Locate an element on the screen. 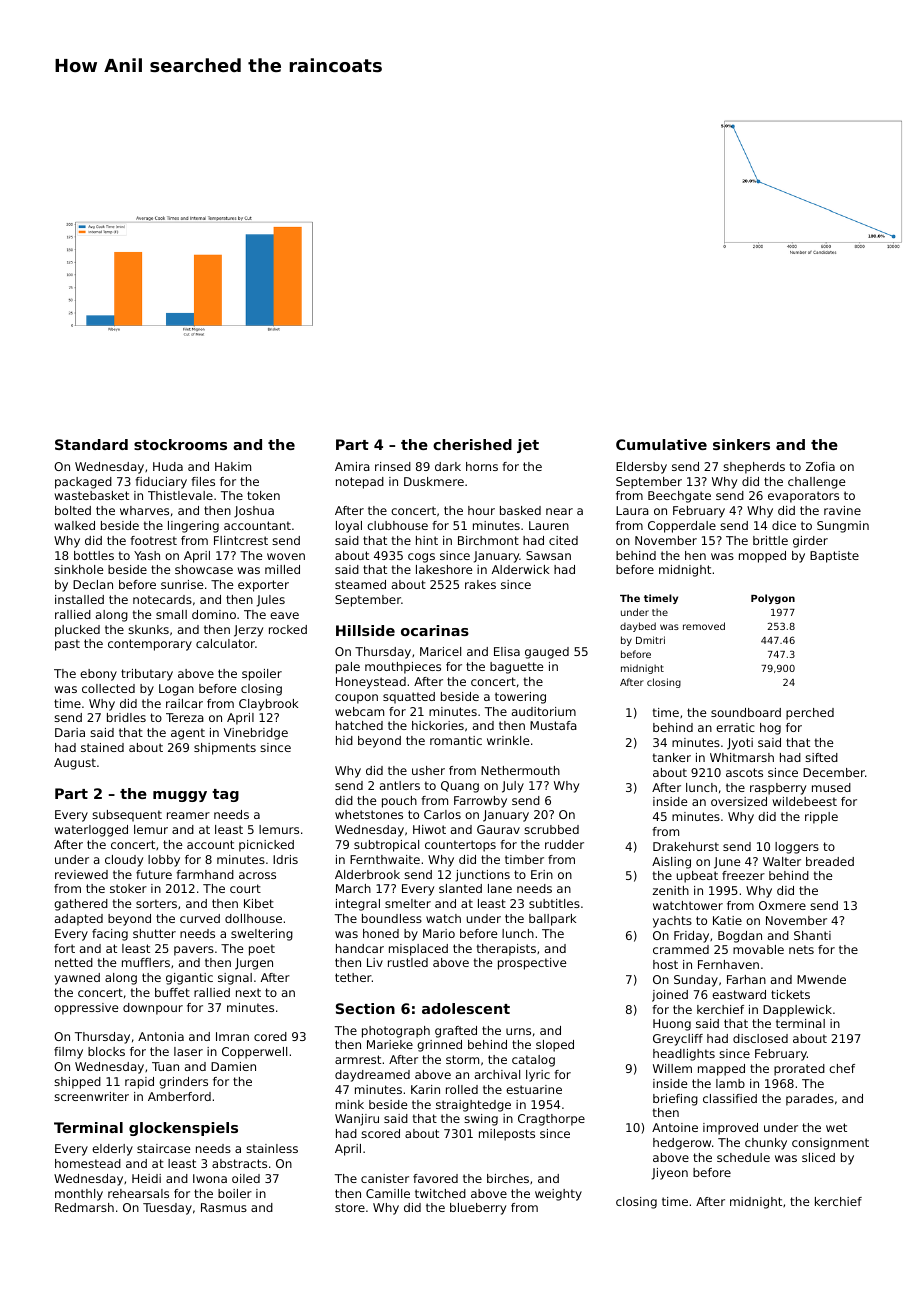  hog is located at coordinates (770, 729).
